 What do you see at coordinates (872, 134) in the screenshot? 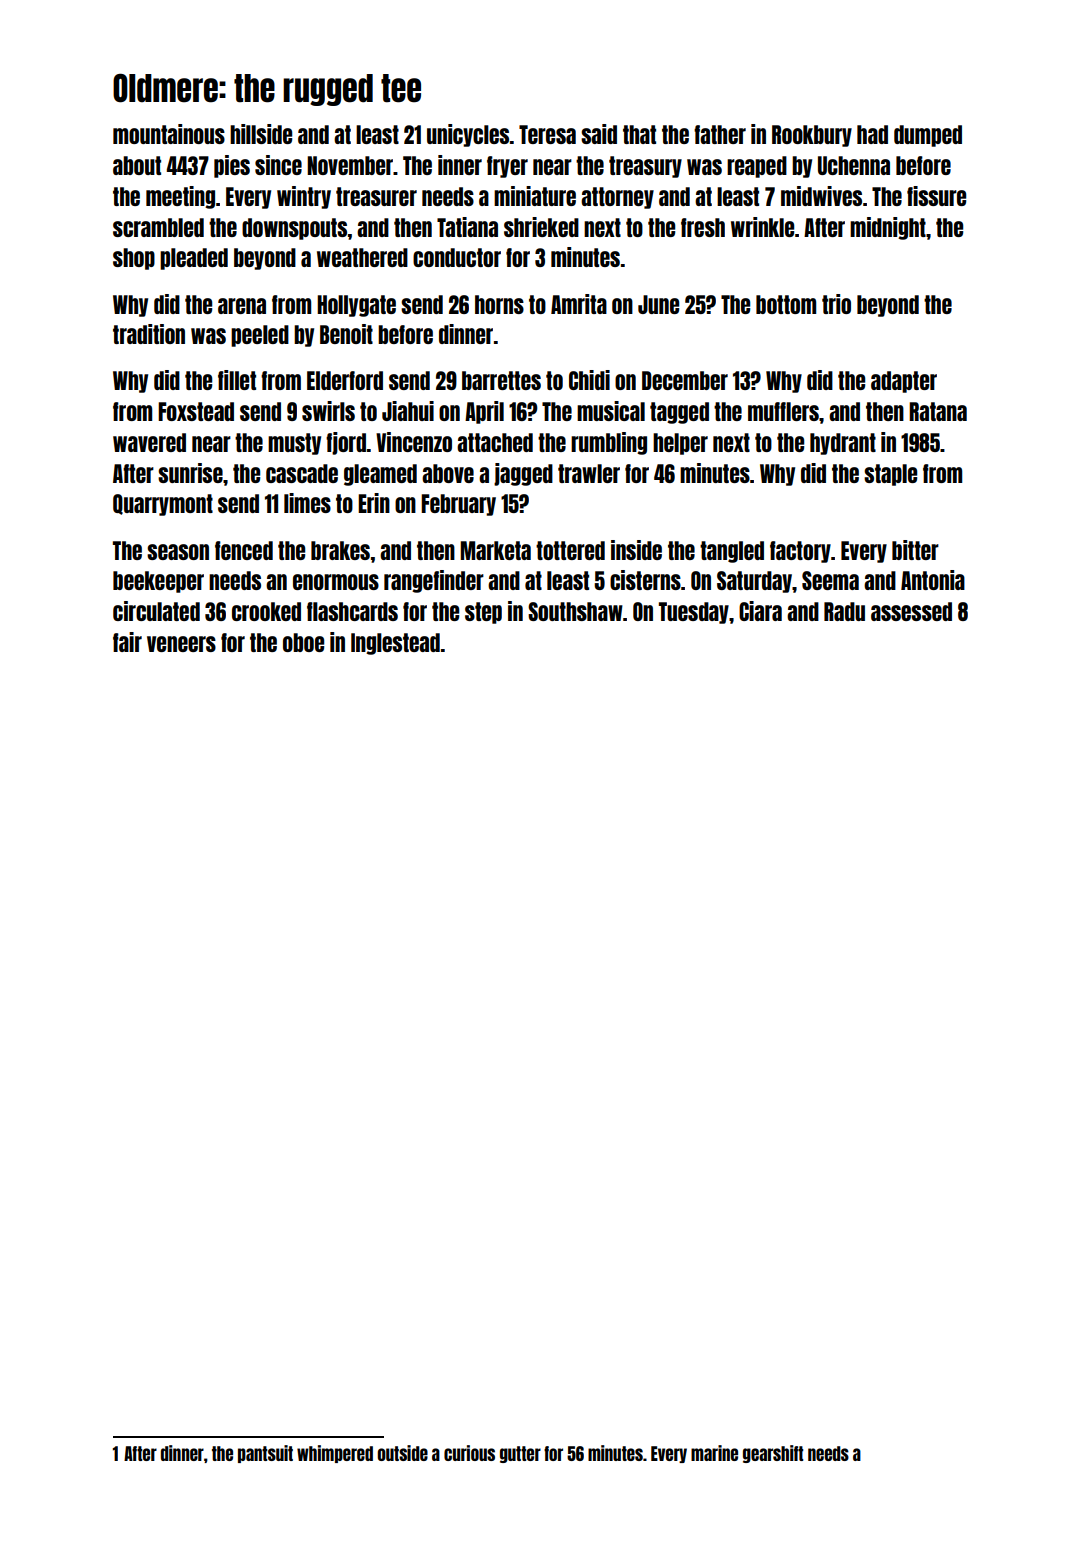
I see `had` at bounding box center [872, 134].
